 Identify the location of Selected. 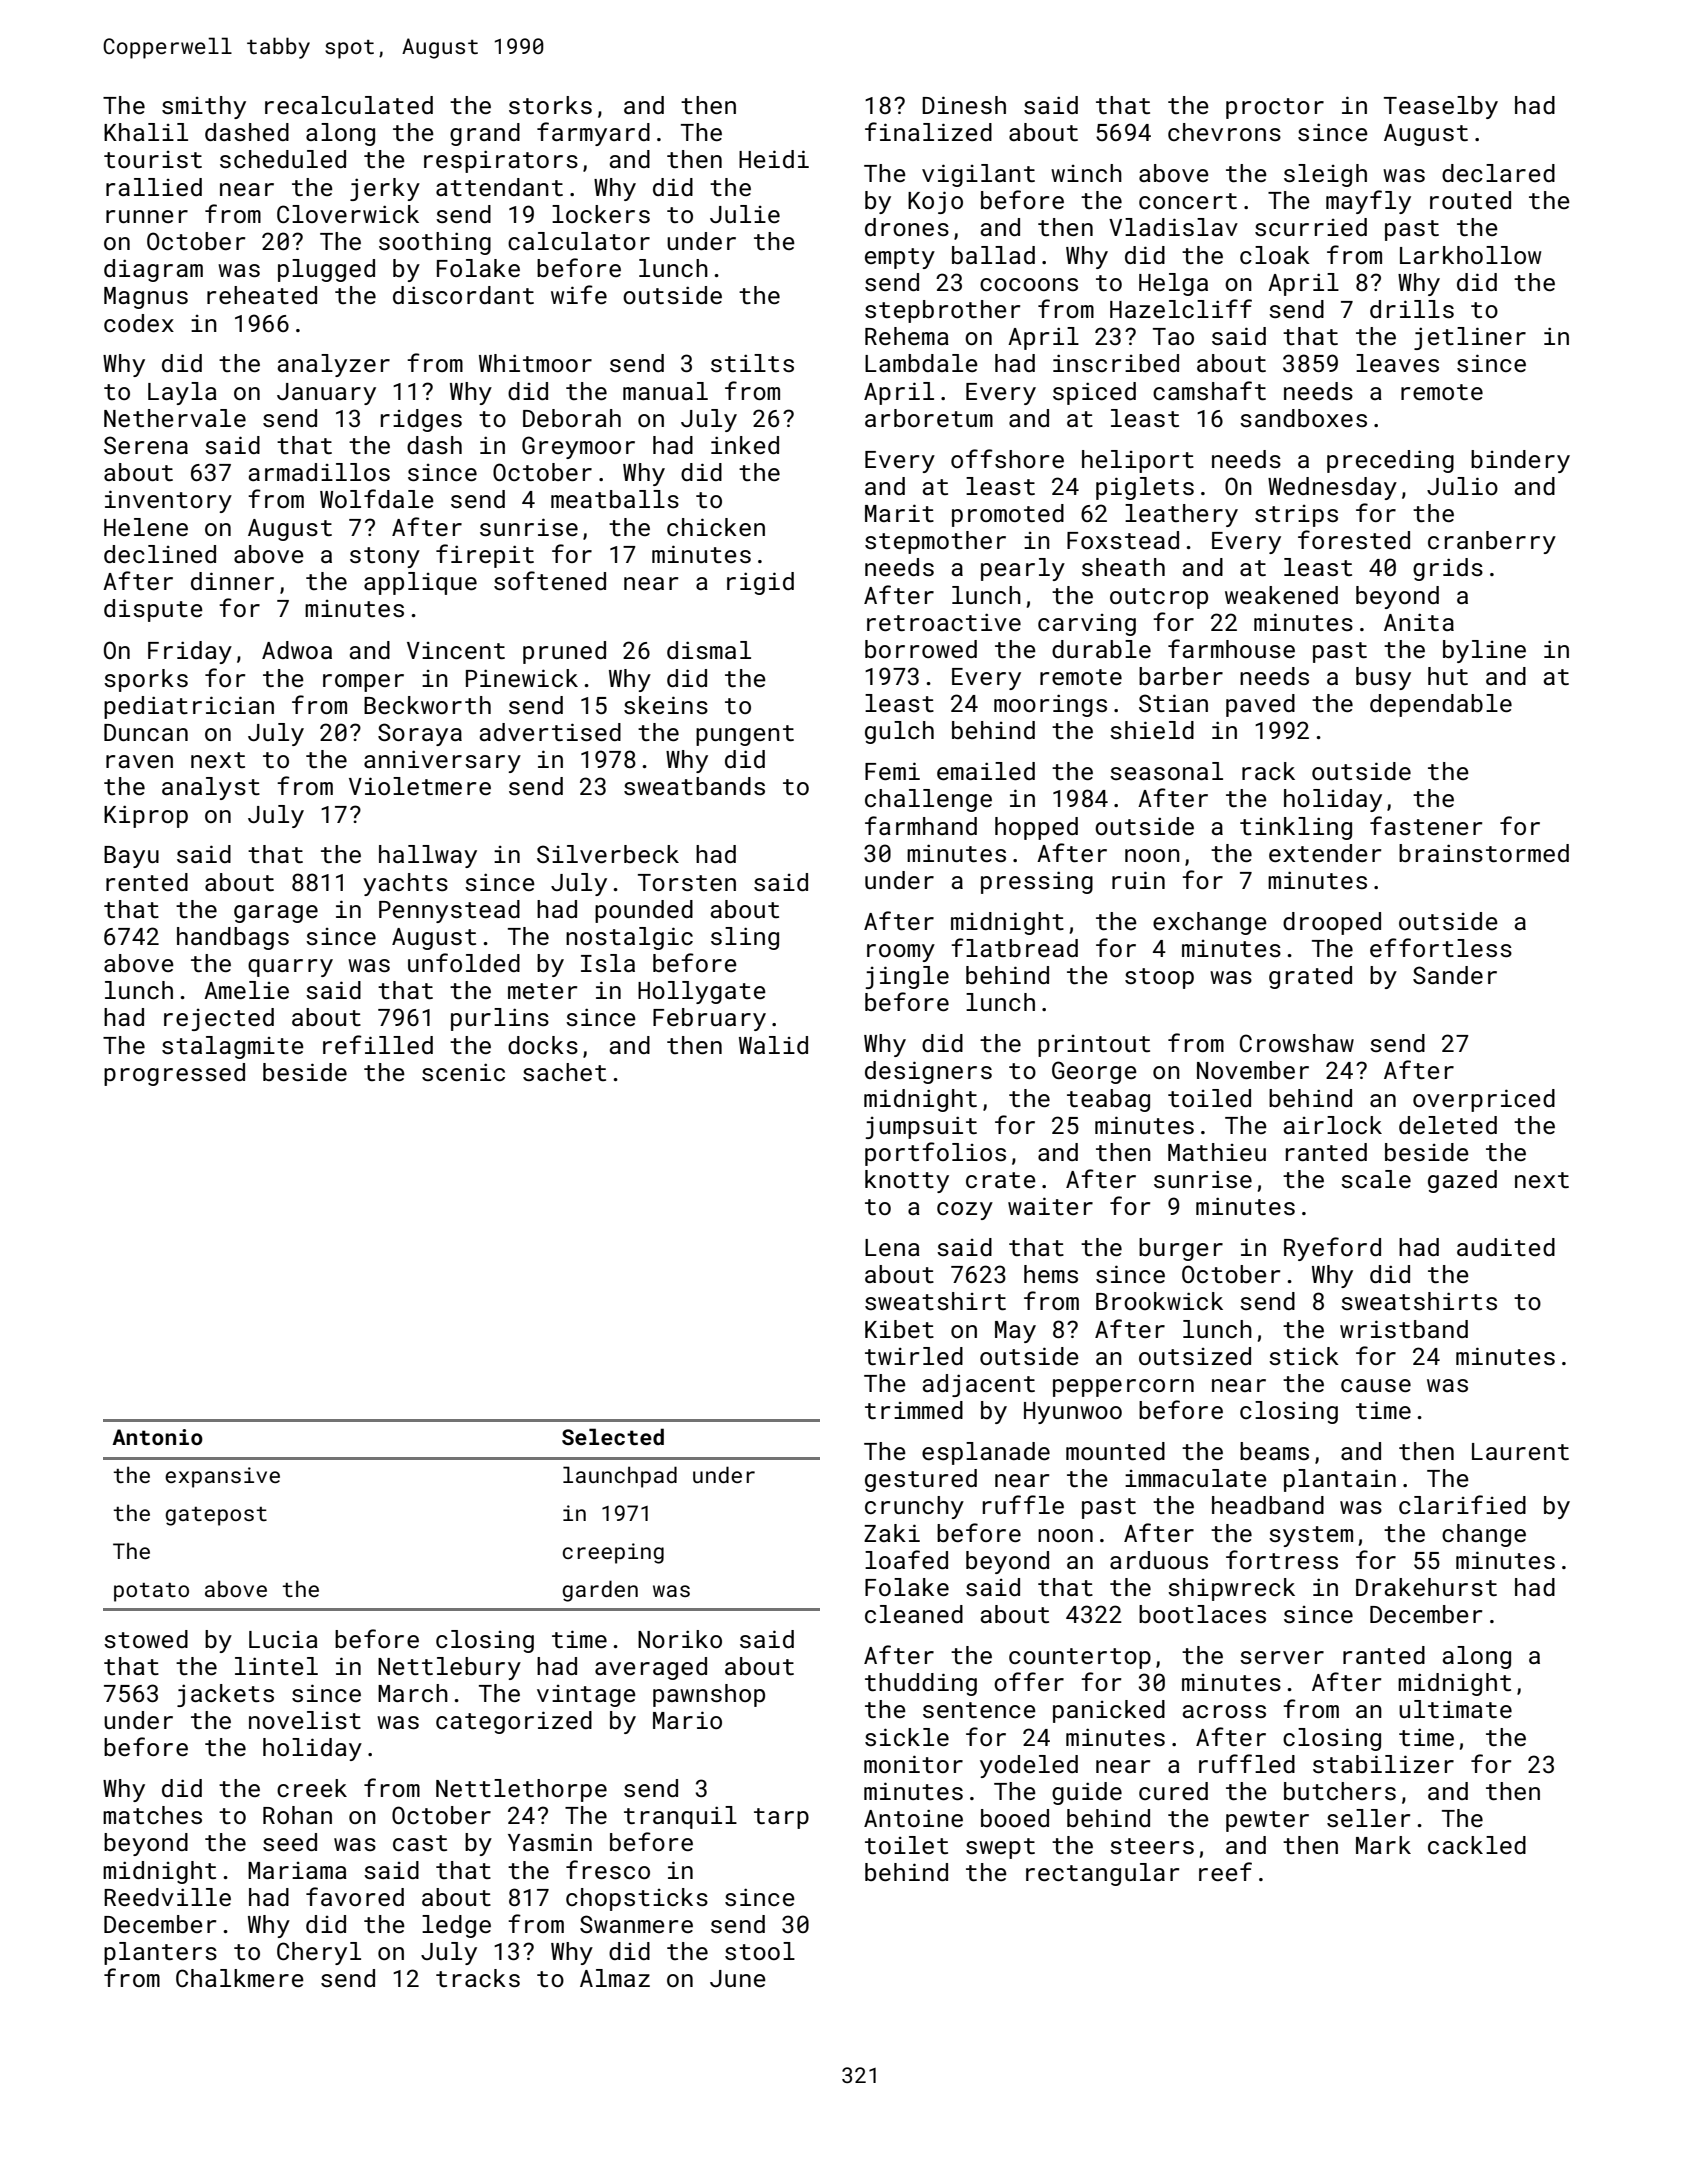
(613, 1436).
